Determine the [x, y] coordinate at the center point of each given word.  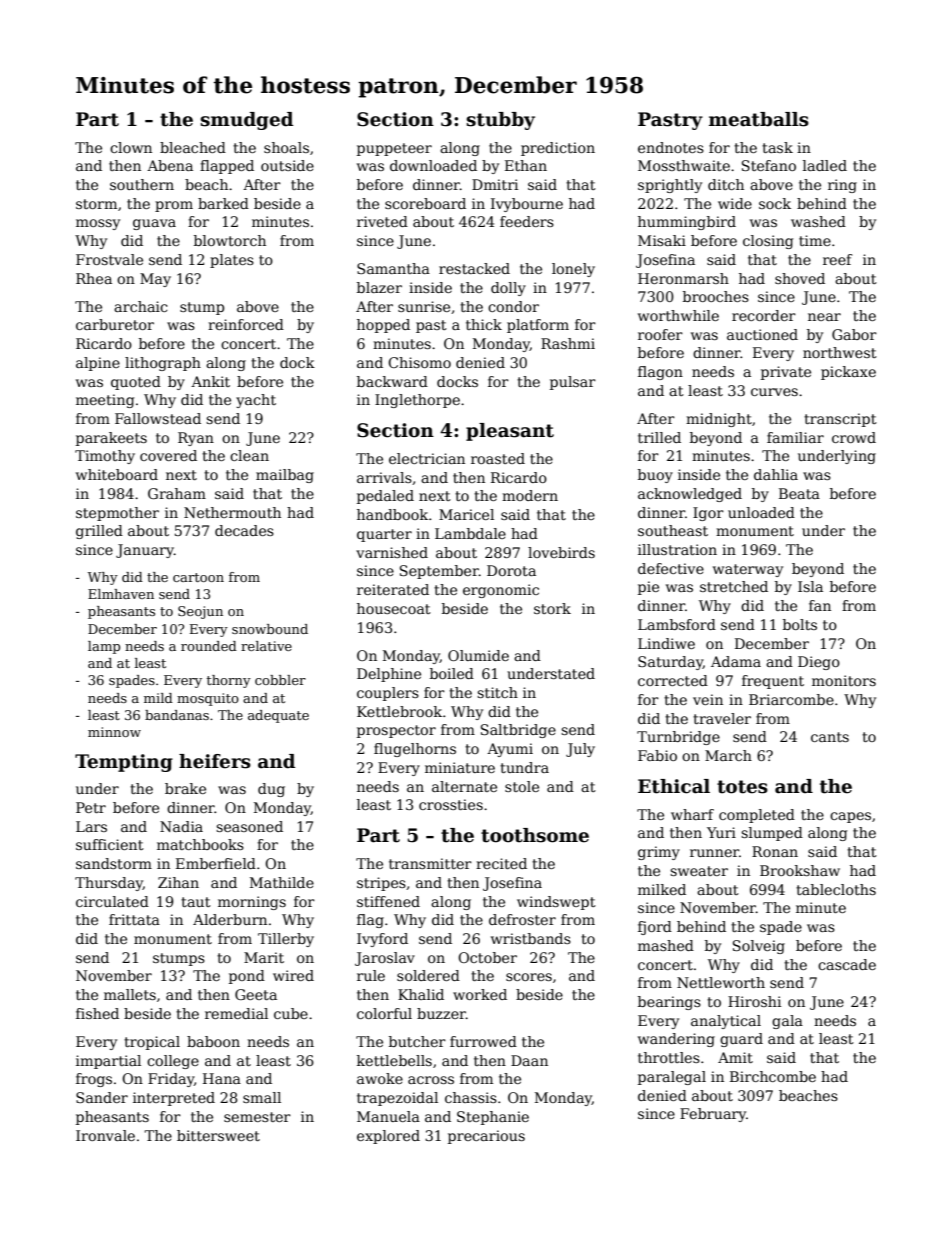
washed [818, 221]
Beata [799, 493]
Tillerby [286, 940]
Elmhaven [121, 594]
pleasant [510, 432]
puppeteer [394, 149]
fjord [655, 928]
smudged [246, 121]
